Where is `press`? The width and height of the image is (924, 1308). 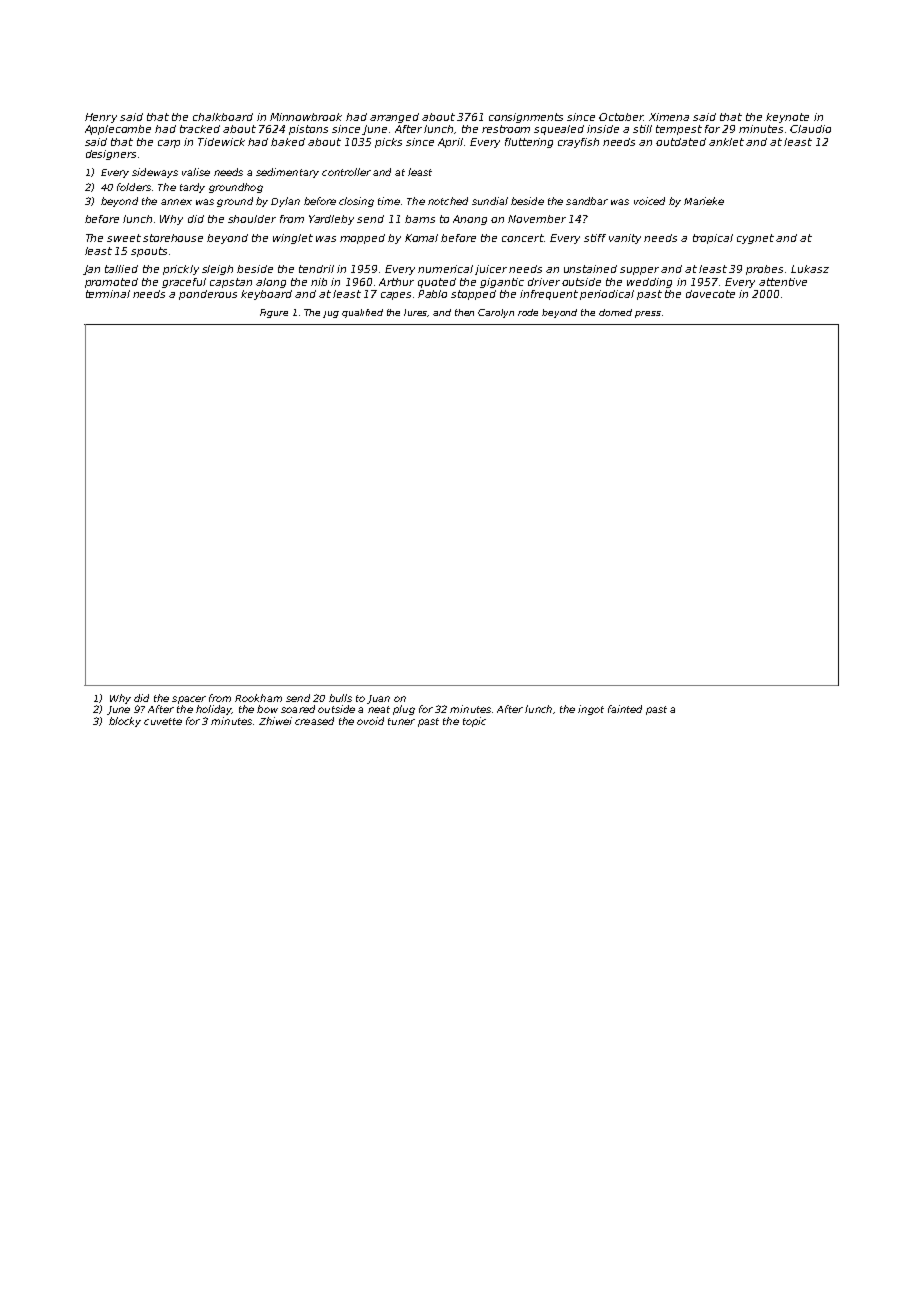
press is located at coordinates (648, 314).
